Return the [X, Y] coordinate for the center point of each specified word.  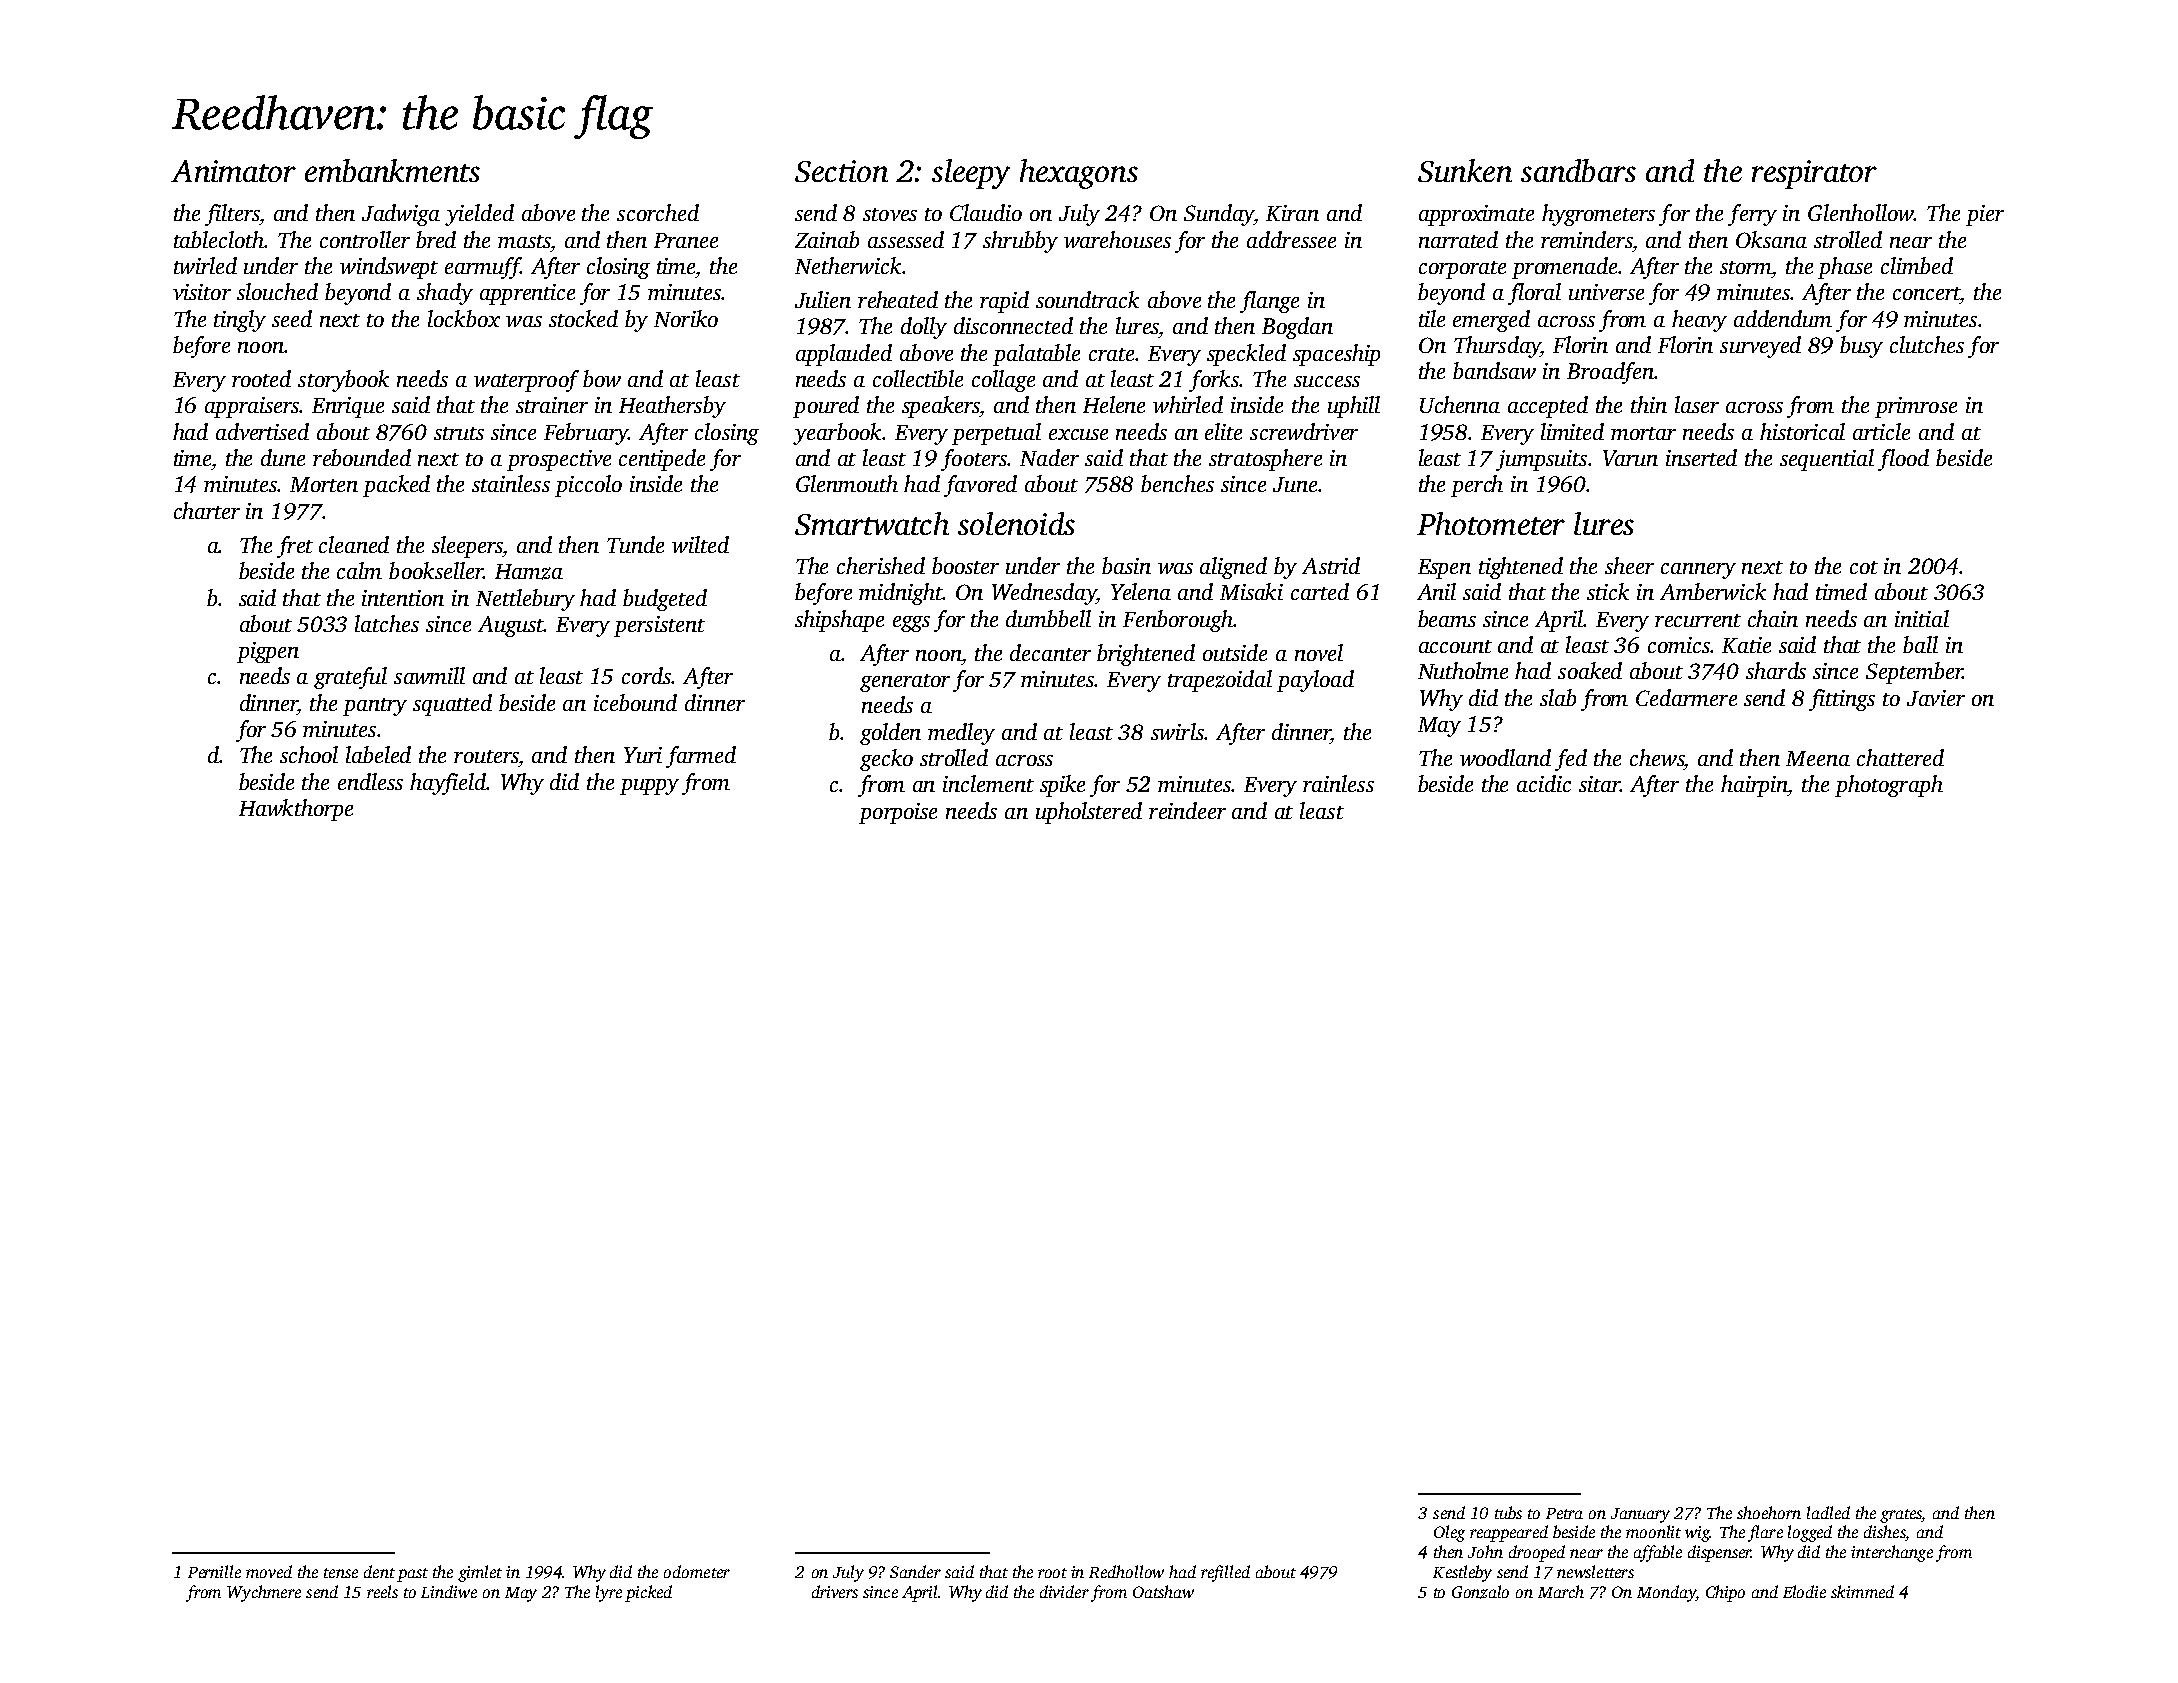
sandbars [1578, 170]
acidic [1544, 783]
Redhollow [1126, 1571]
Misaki [1251, 591]
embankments [392, 170]
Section [841, 171]
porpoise [898, 813]
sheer [1629, 565]
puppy [649, 787]
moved [269, 1571]
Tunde [635, 544]
